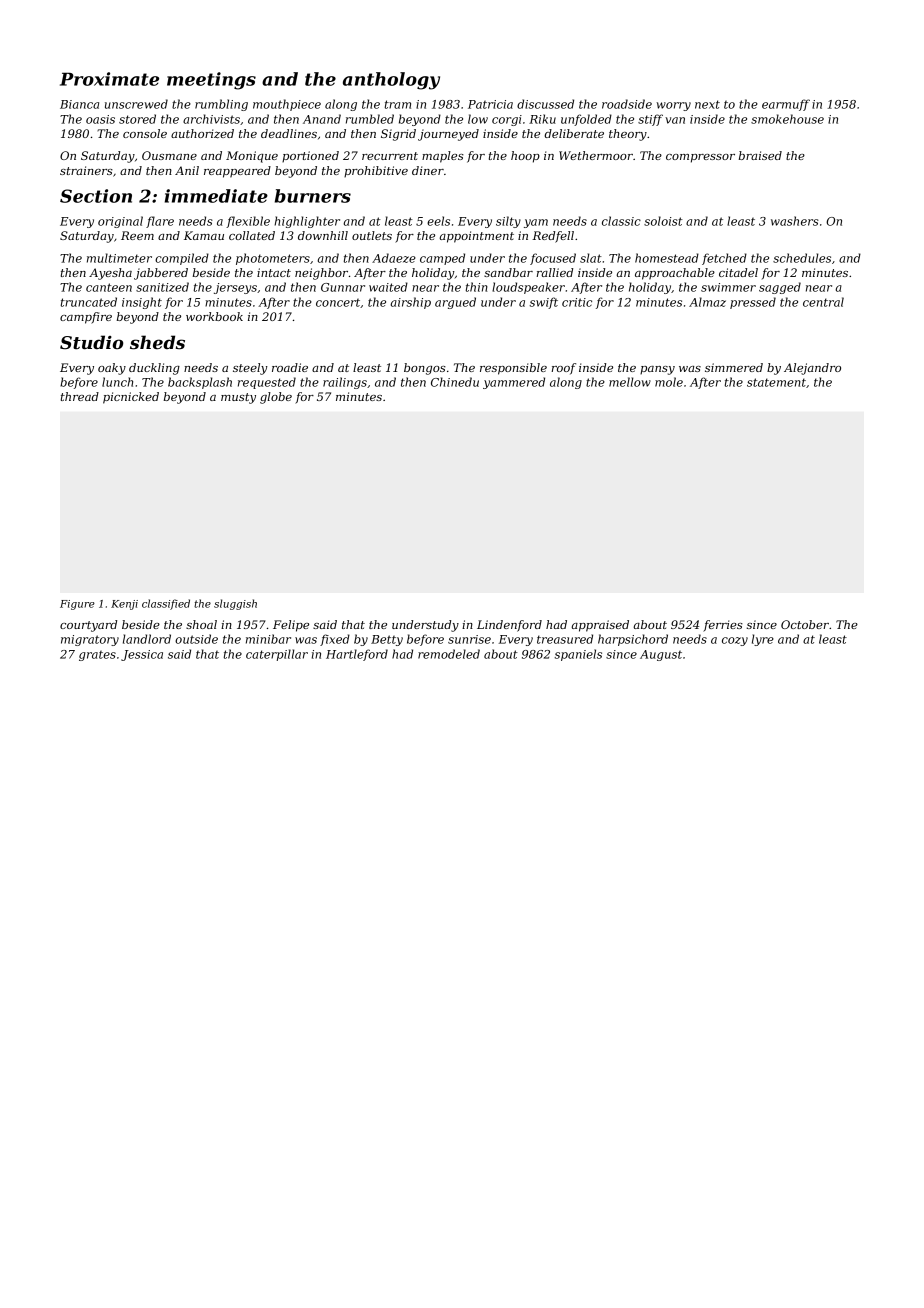 The width and height of the document is (924, 1308). Describe the element at coordinates (235, 288) in the document. I see `jerseys` at that location.
